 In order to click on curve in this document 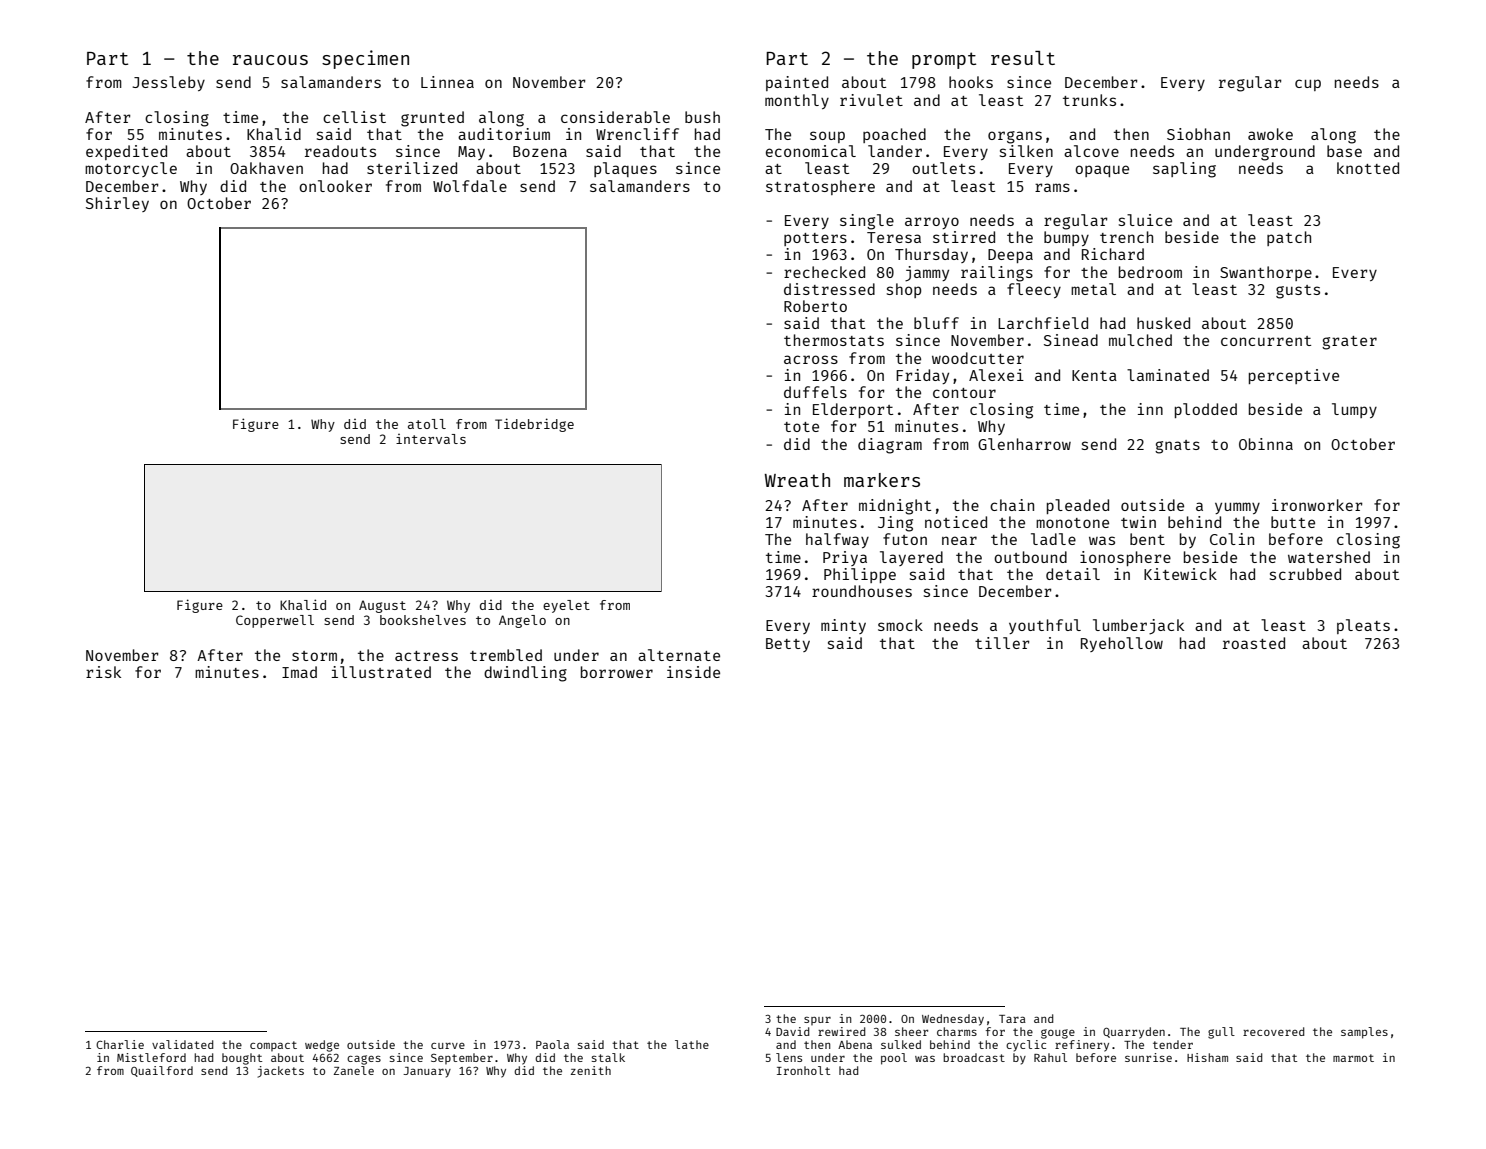, I will do `click(448, 1046)`.
